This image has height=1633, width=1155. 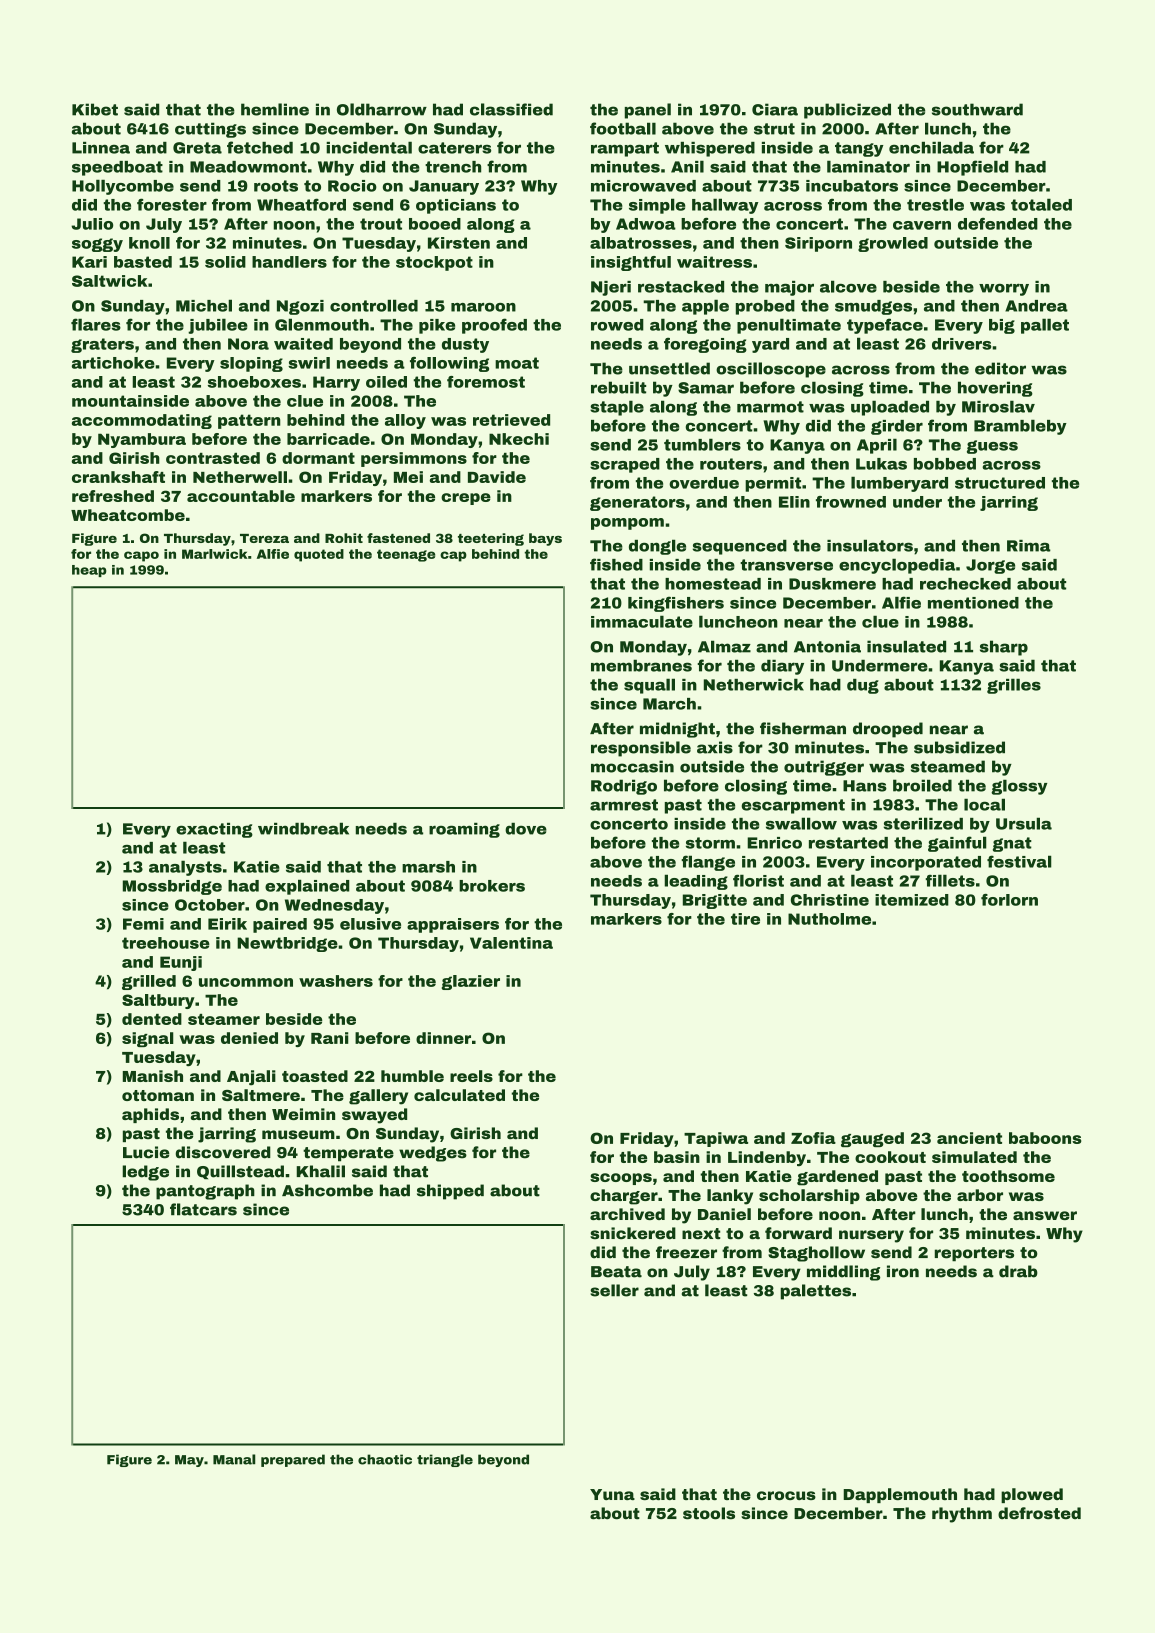 What do you see at coordinates (382, 109) in the image?
I see `Oldharrow` at bounding box center [382, 109].
